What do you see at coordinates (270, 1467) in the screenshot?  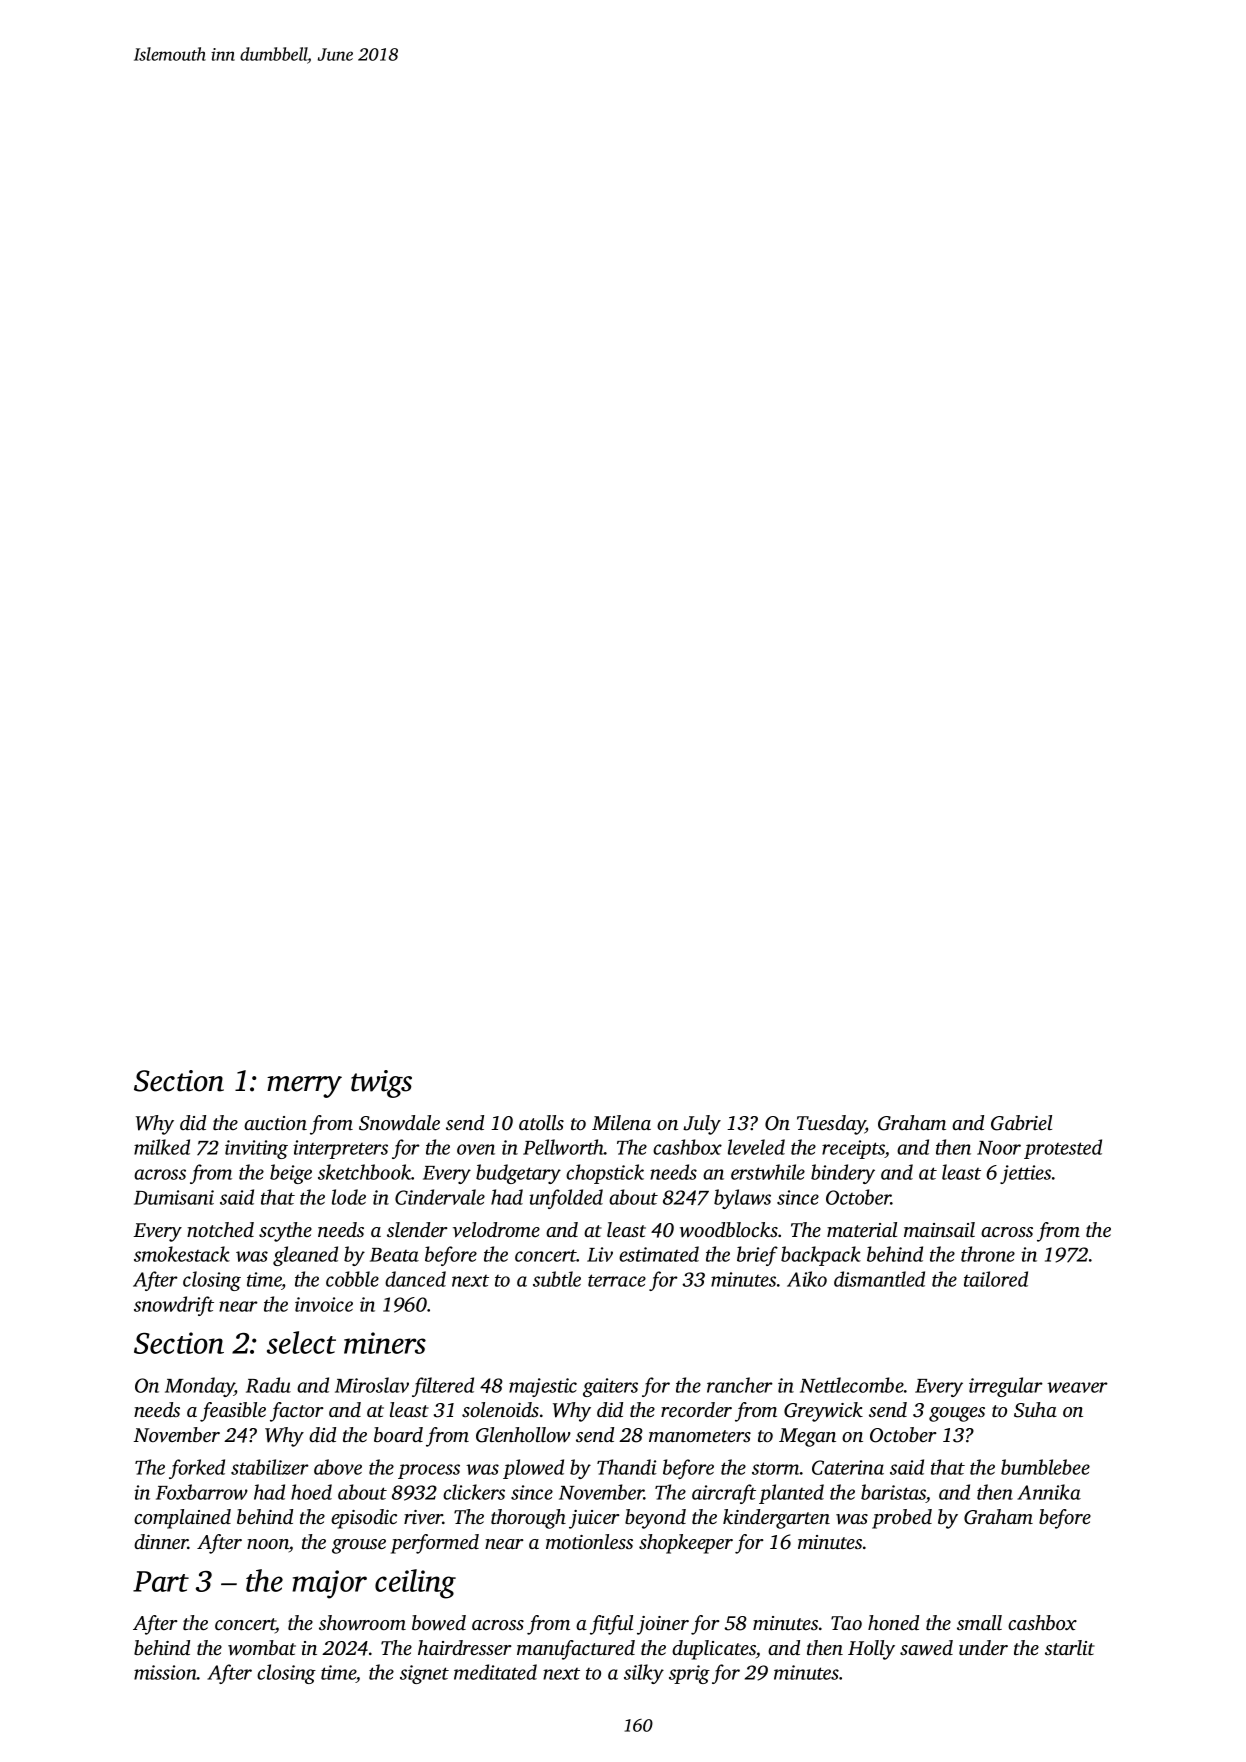 I see `stabilizer` at bounding box center [270, 1467].
